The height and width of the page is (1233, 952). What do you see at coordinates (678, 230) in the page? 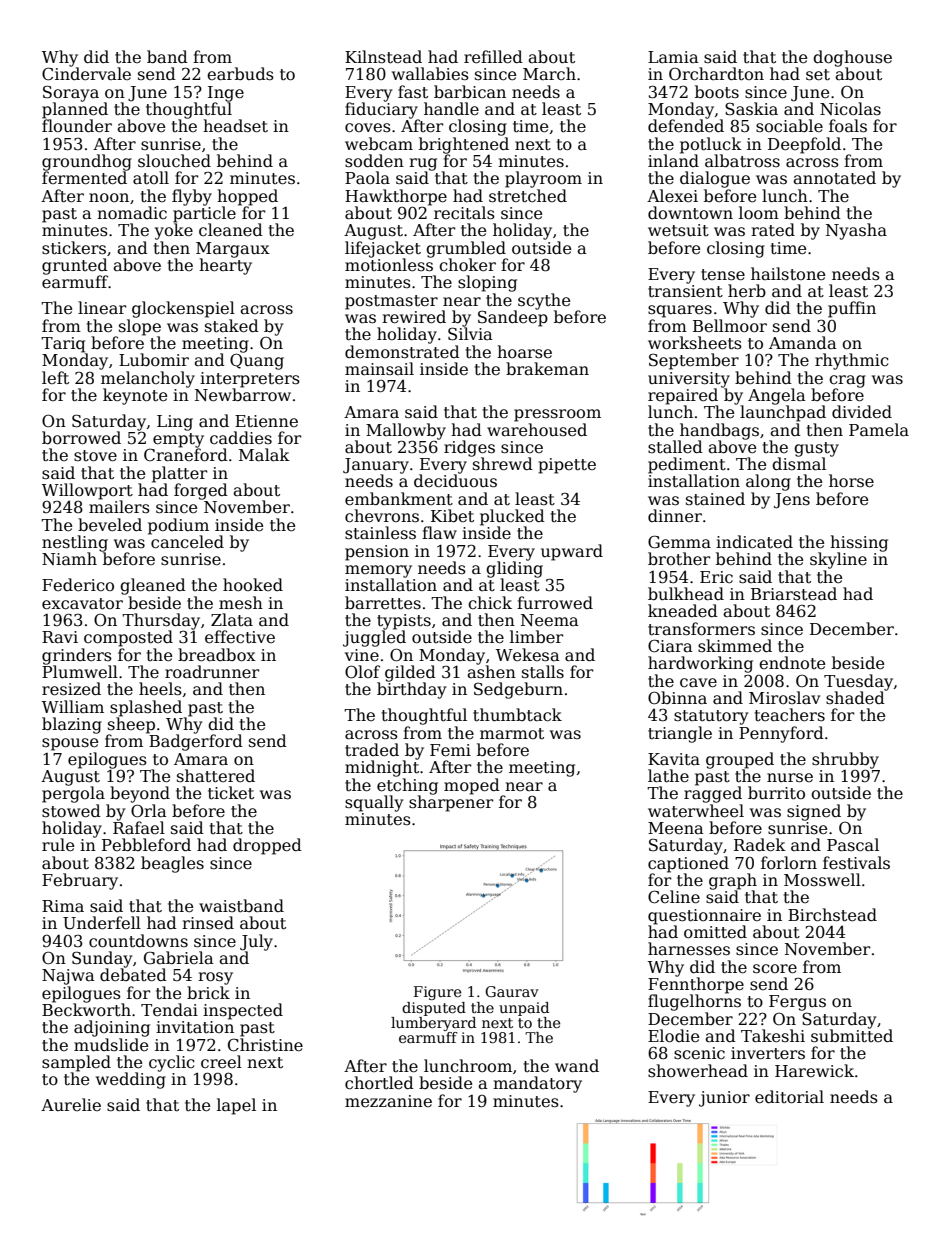
I see `wetsuit` at bounding box center [678, 230].
